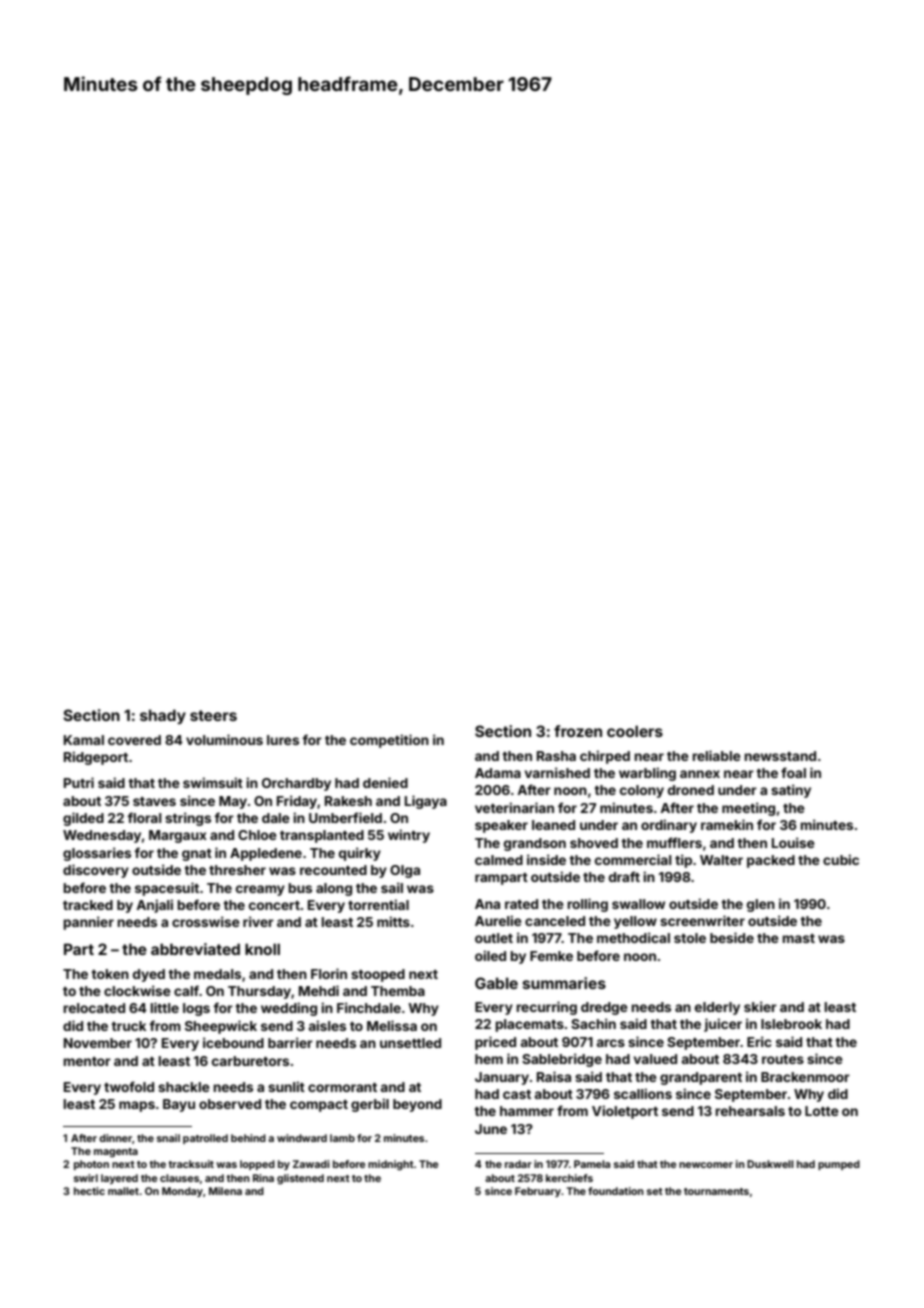 This screenshot has height=1308, width=924. I want to click on screenwriter, so click(702, 920).
